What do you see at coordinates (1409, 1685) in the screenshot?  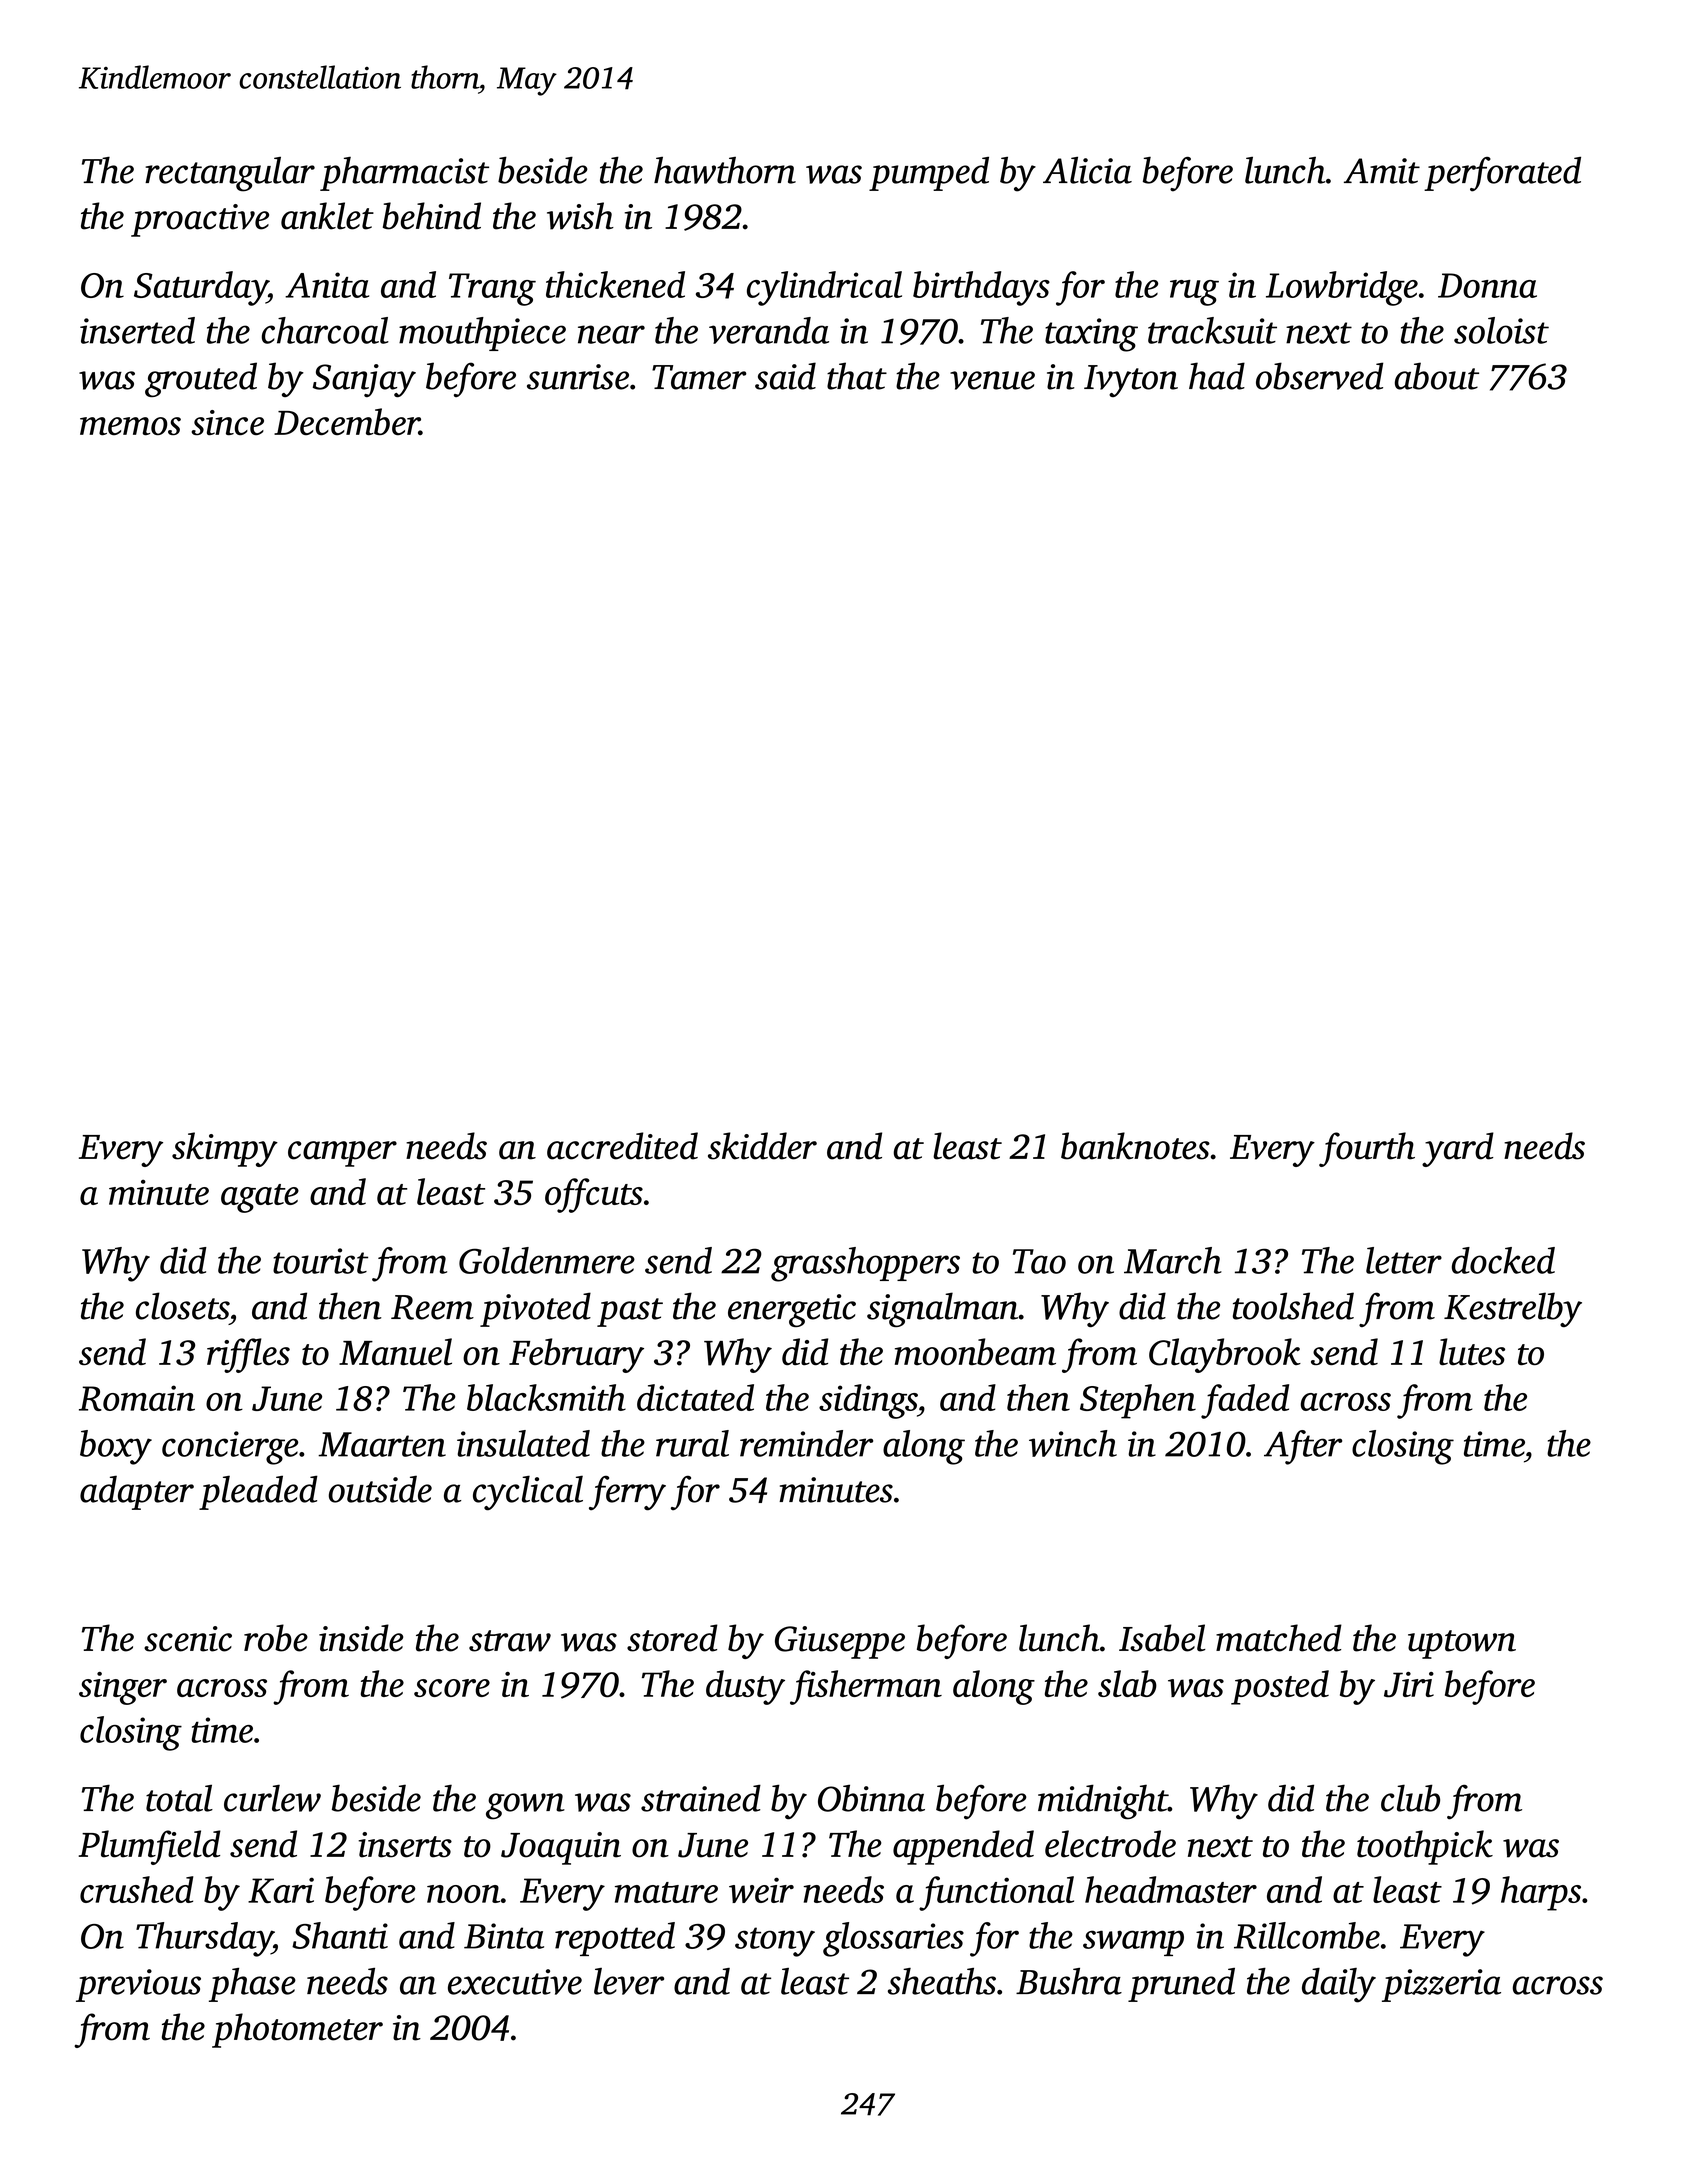 I see `Jiri` at bounding box center [1409, 1685].
